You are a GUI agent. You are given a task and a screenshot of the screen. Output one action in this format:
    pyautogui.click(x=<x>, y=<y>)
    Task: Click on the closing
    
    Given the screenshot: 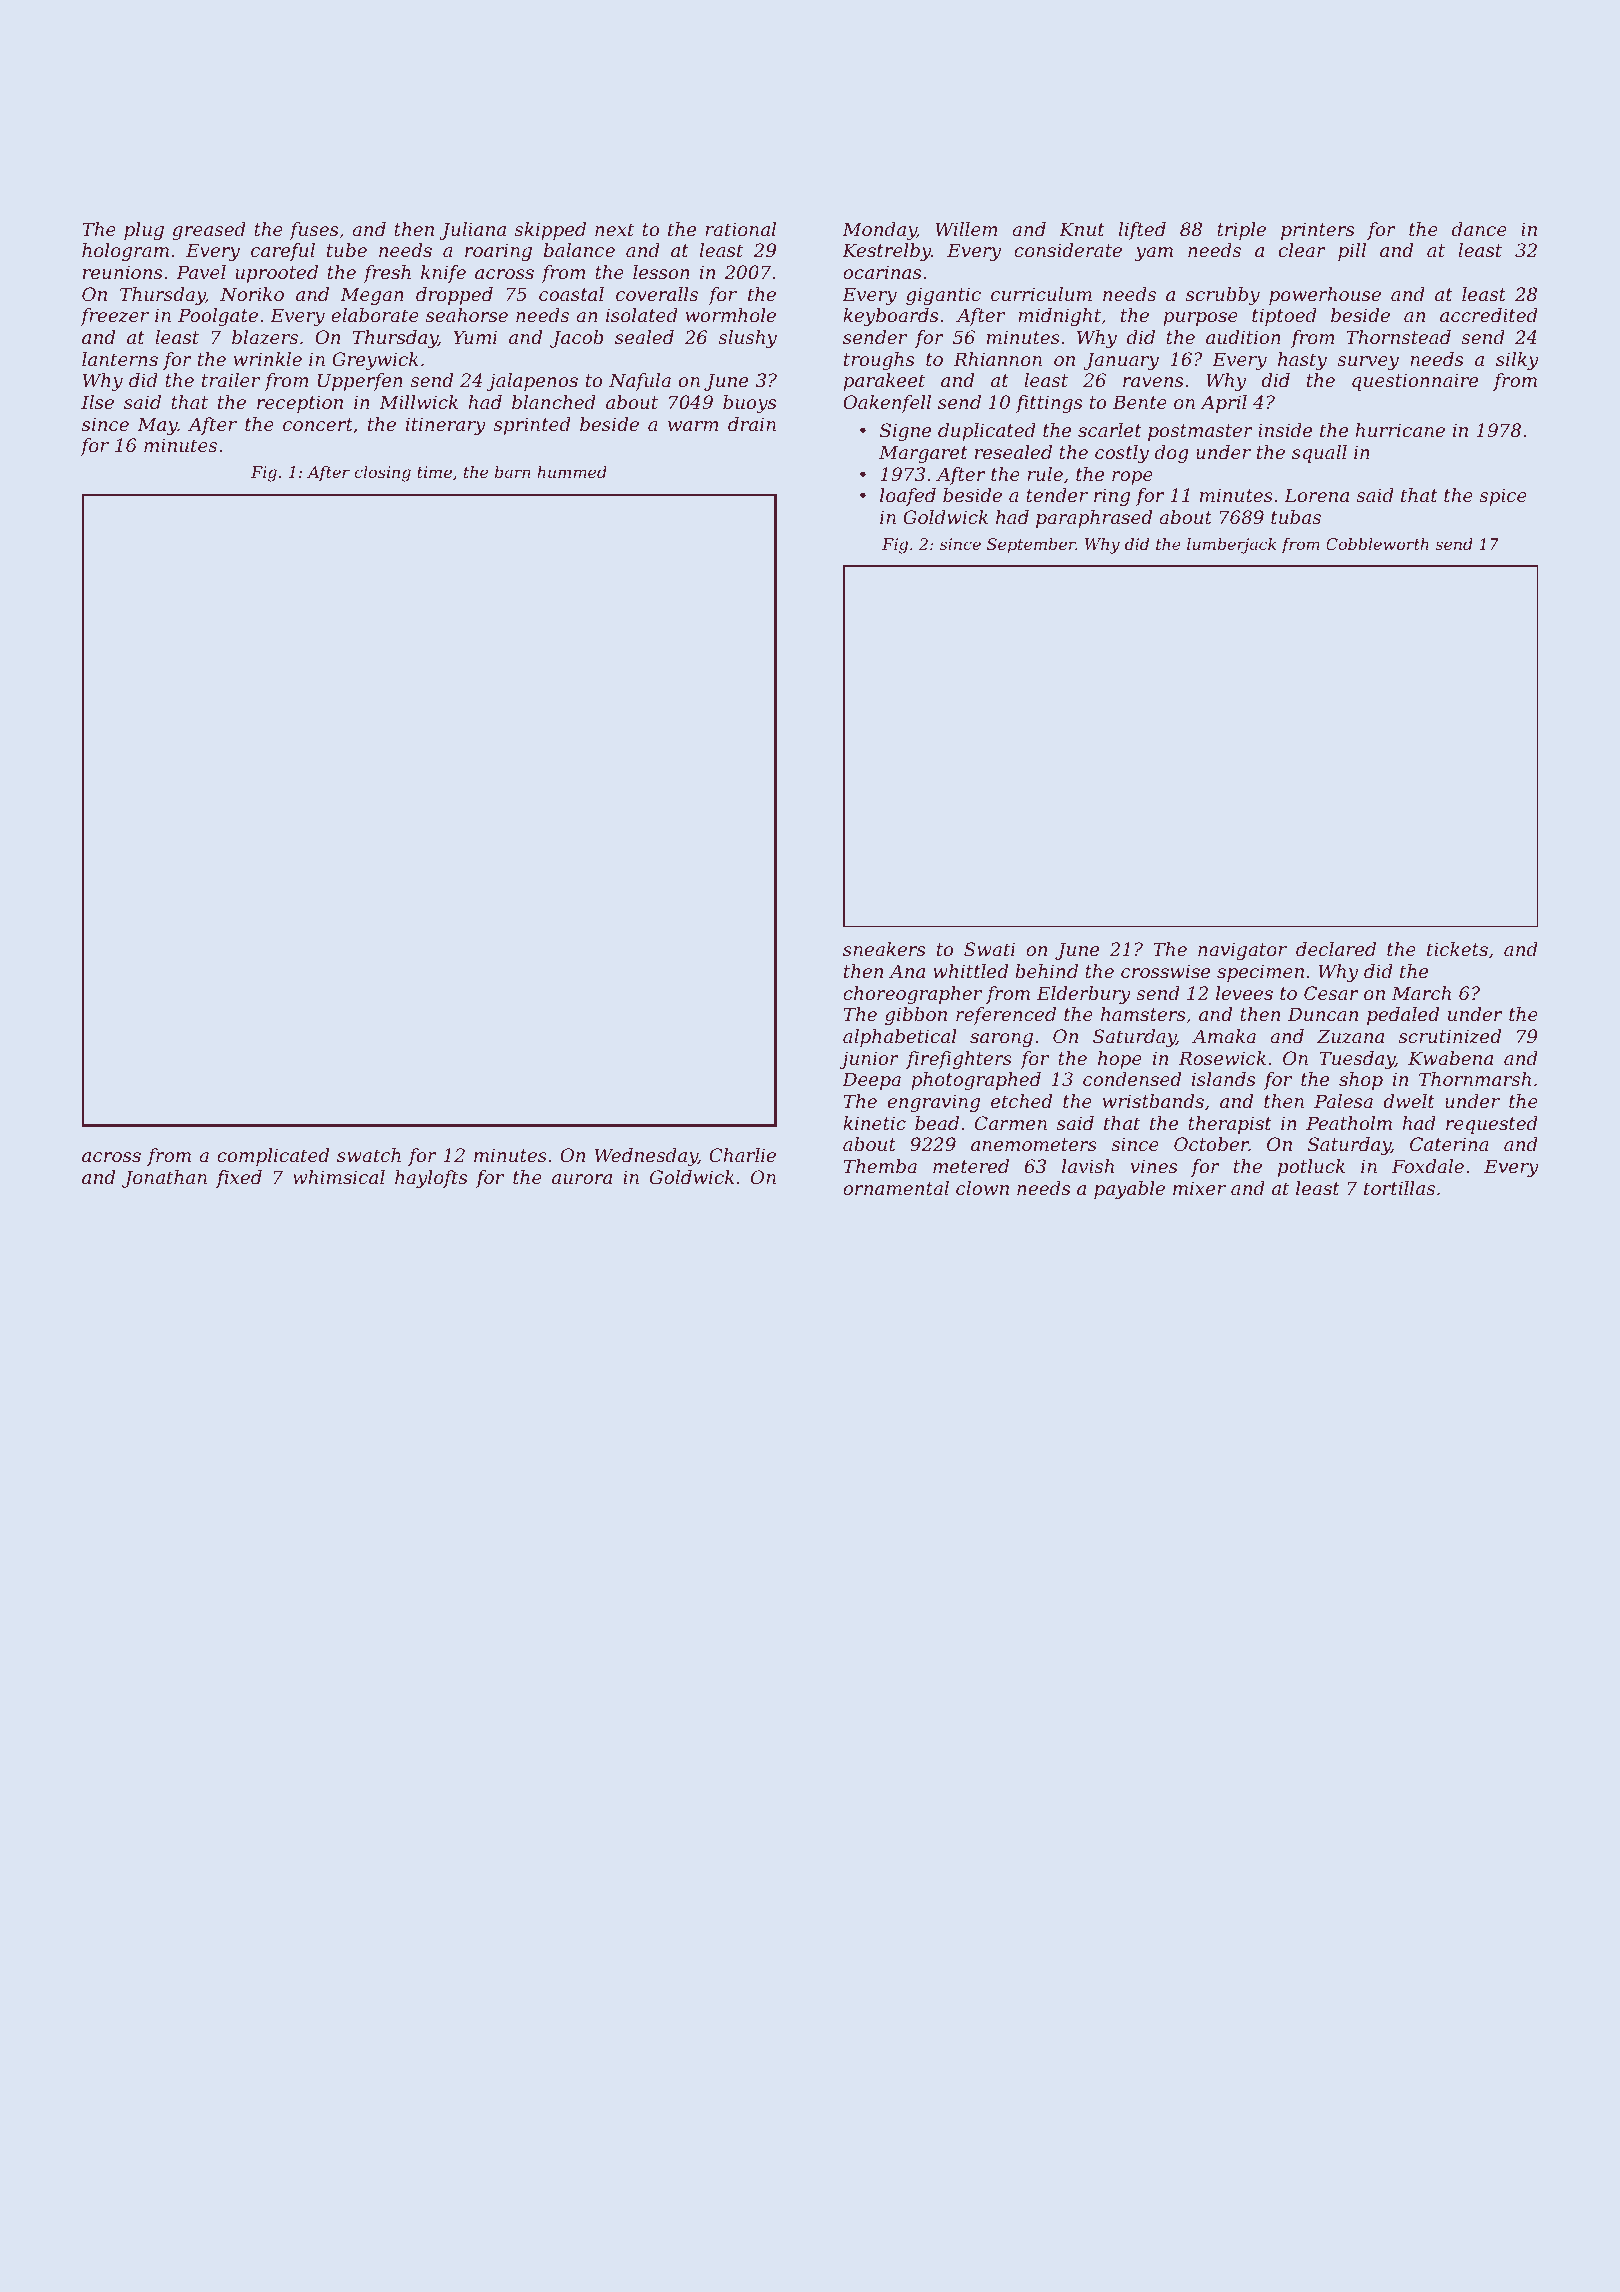 What is the action you would take?
    pyautogui.click(x=382, y=474)
